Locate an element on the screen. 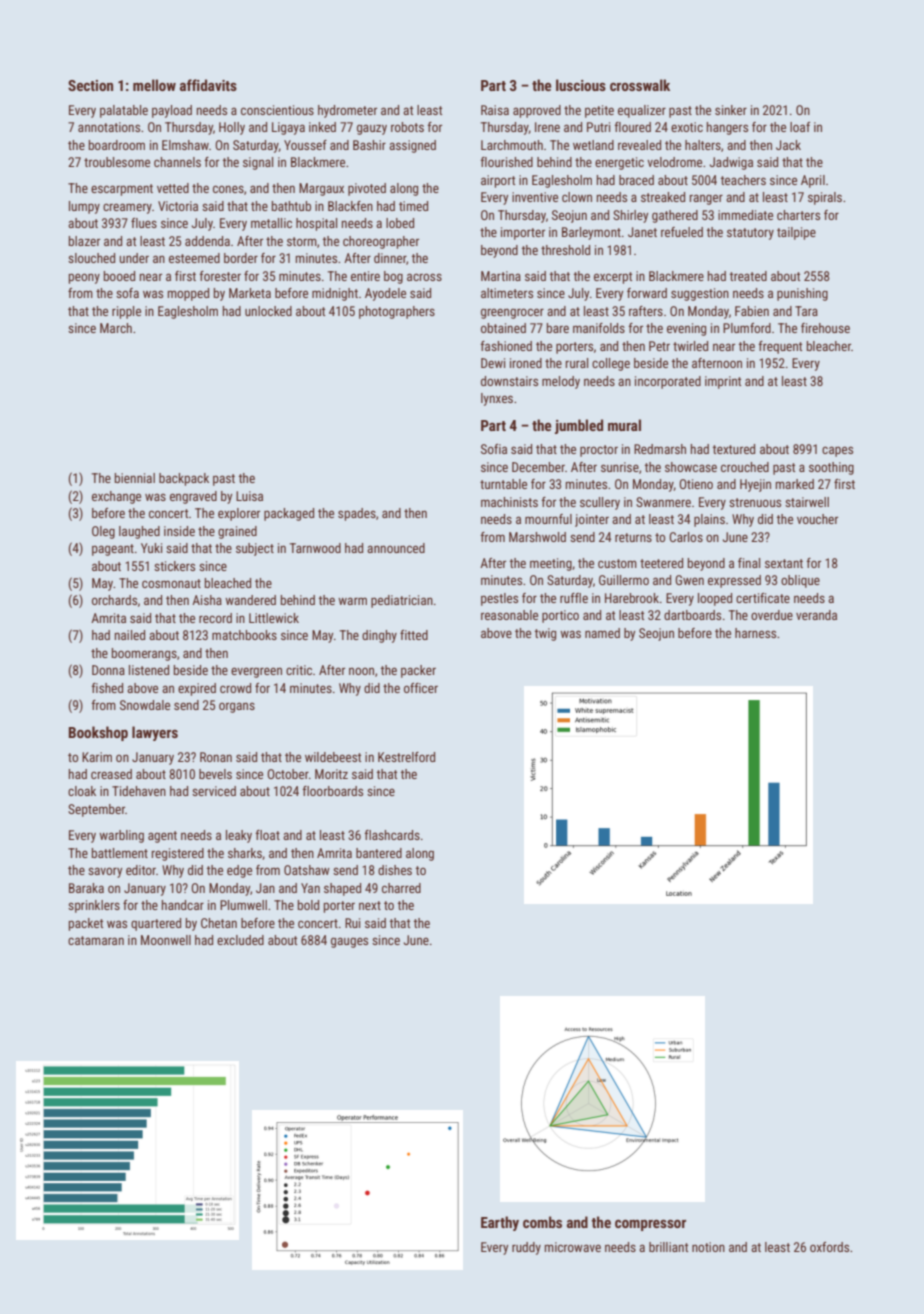  pivoted is located at coordinates (367, 189).
